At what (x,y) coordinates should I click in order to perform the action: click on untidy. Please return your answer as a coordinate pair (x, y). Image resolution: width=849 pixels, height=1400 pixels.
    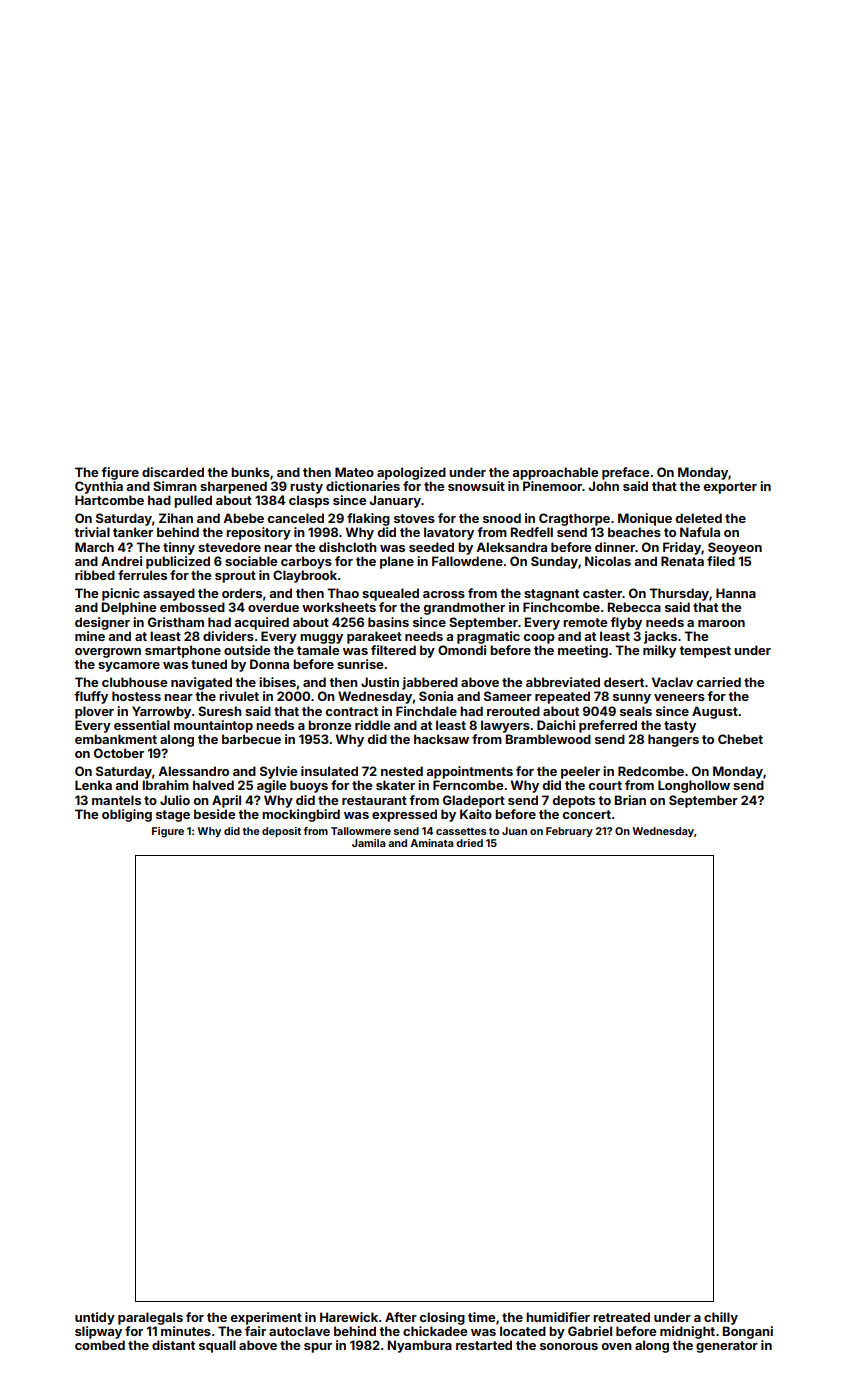
    Looking at the image, I should click on (95, 1318).
